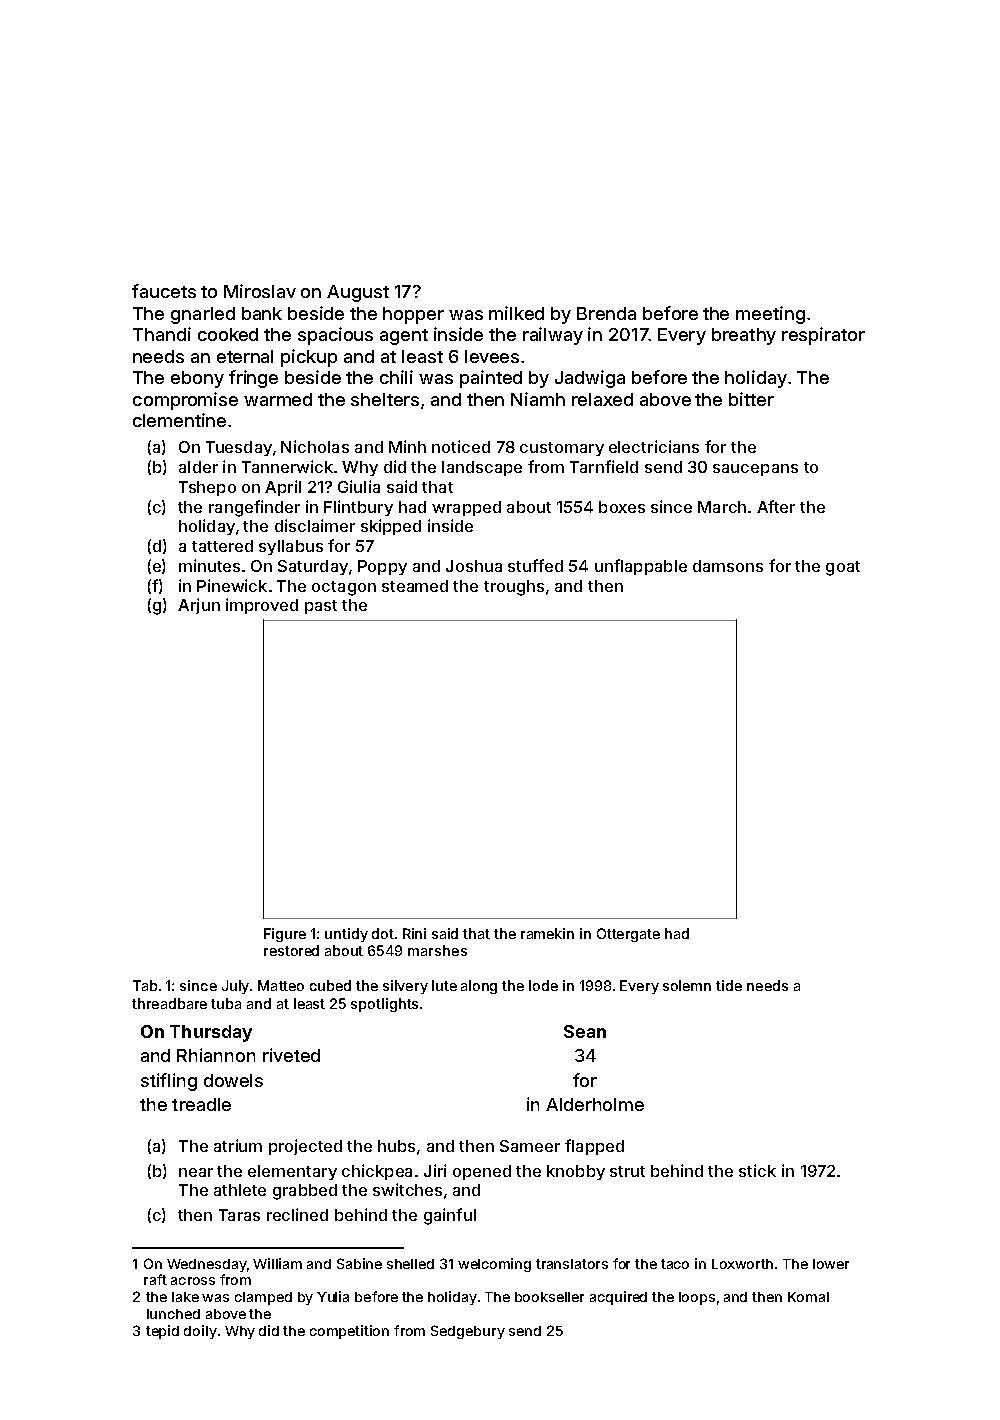 This page has width=1000, height=1420. What do you see at coordinates (606, 313) in the page?
I see `Brenda` at bounding box center [606, 313].
